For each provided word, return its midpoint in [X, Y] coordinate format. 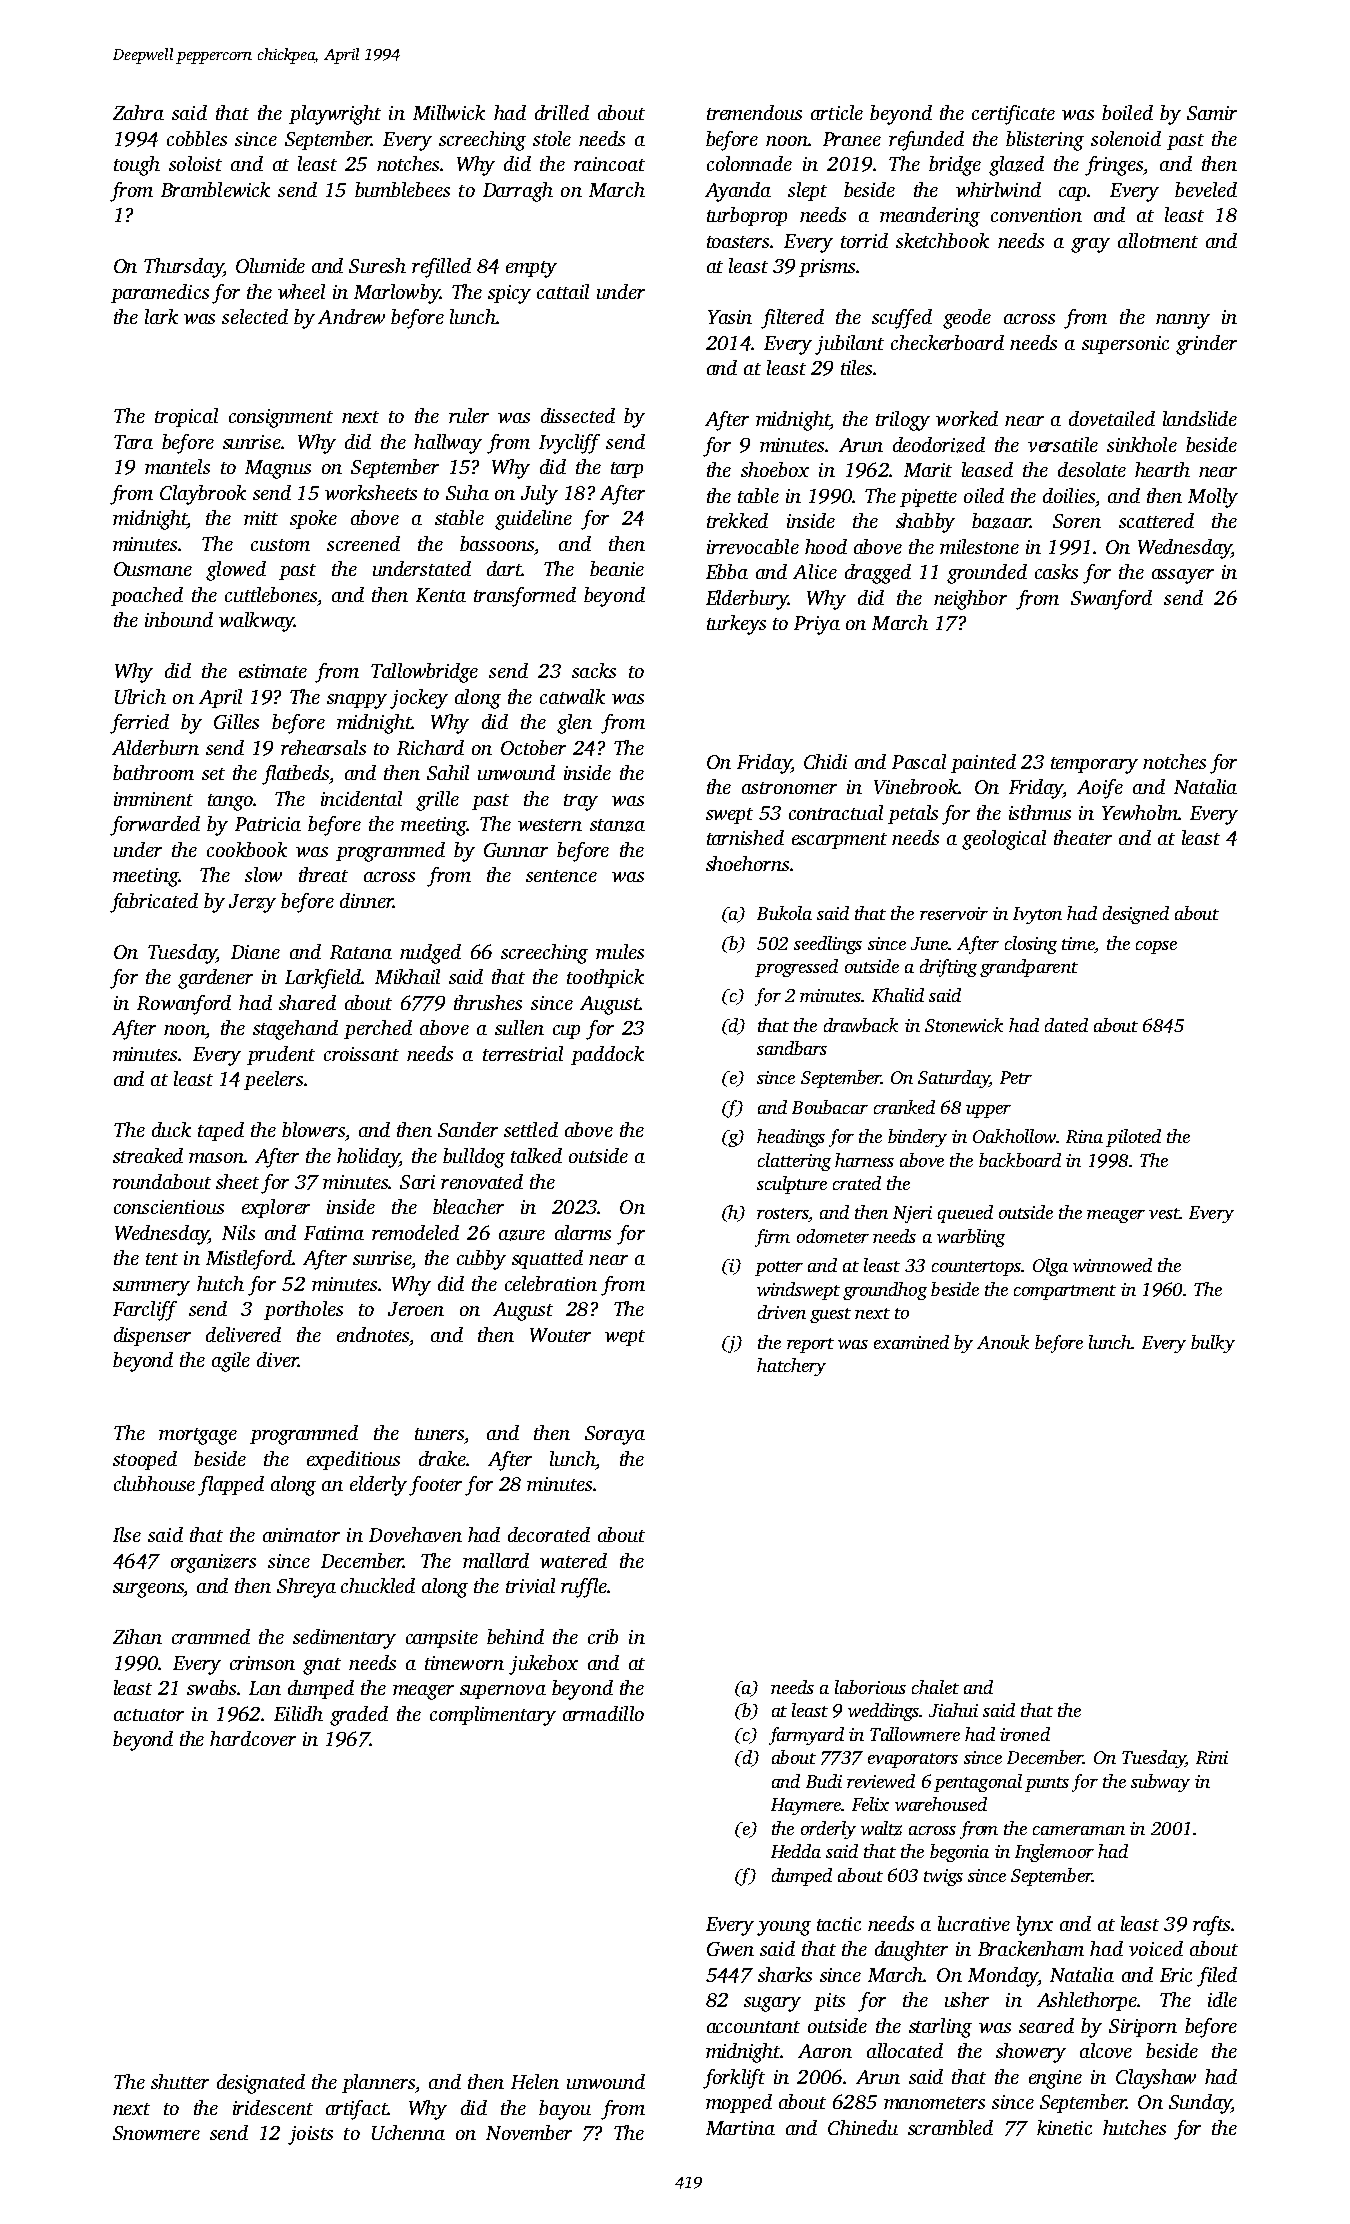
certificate [1013, 115]
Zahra [138, 112]
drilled [562, 112]
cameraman [1079, 1830]
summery [151, 1288]
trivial [530, 1585]
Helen [535, 2081]
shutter [180, 2081]
